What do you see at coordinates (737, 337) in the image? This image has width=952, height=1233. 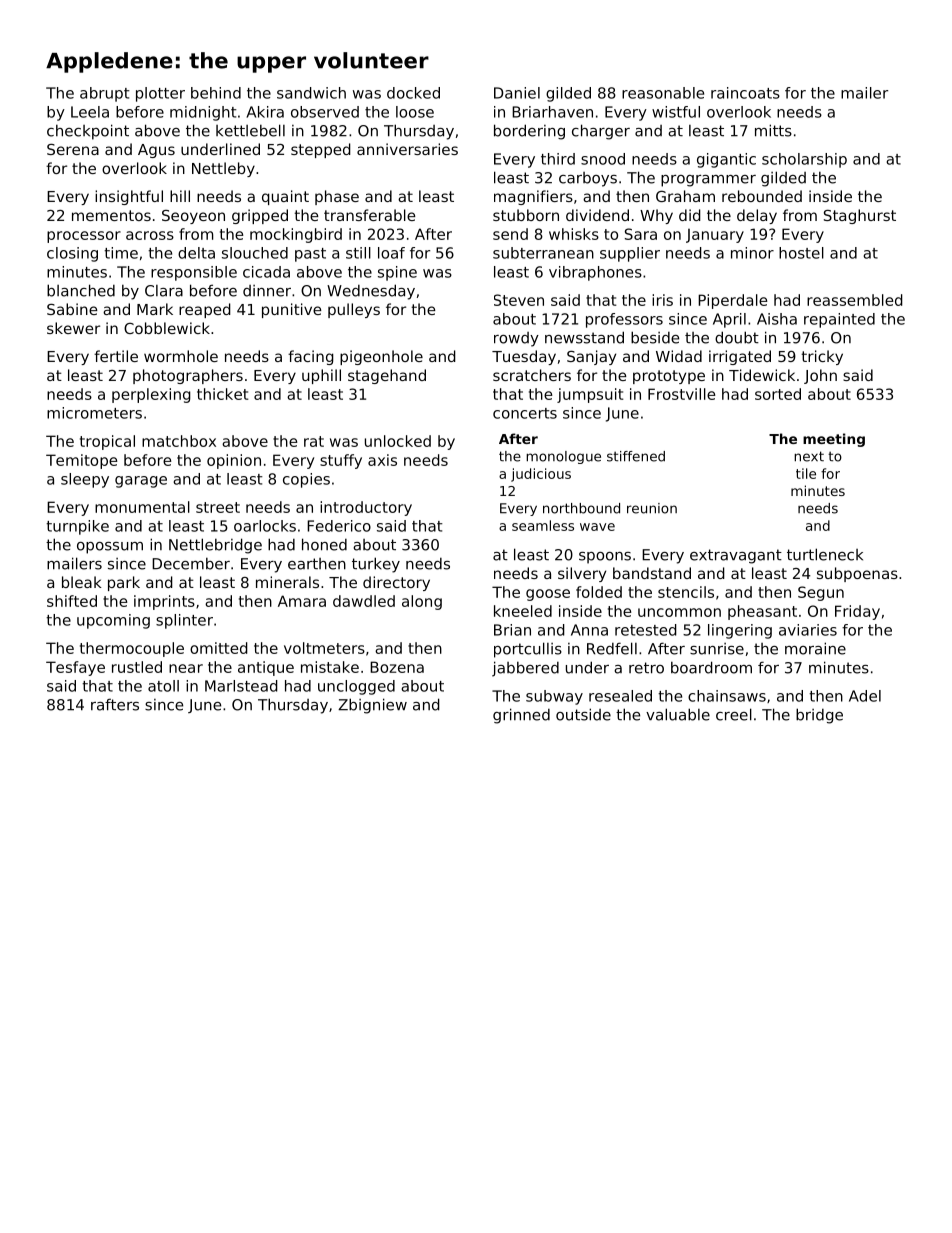 I see `doubt` at bounding box center [737, 337].
